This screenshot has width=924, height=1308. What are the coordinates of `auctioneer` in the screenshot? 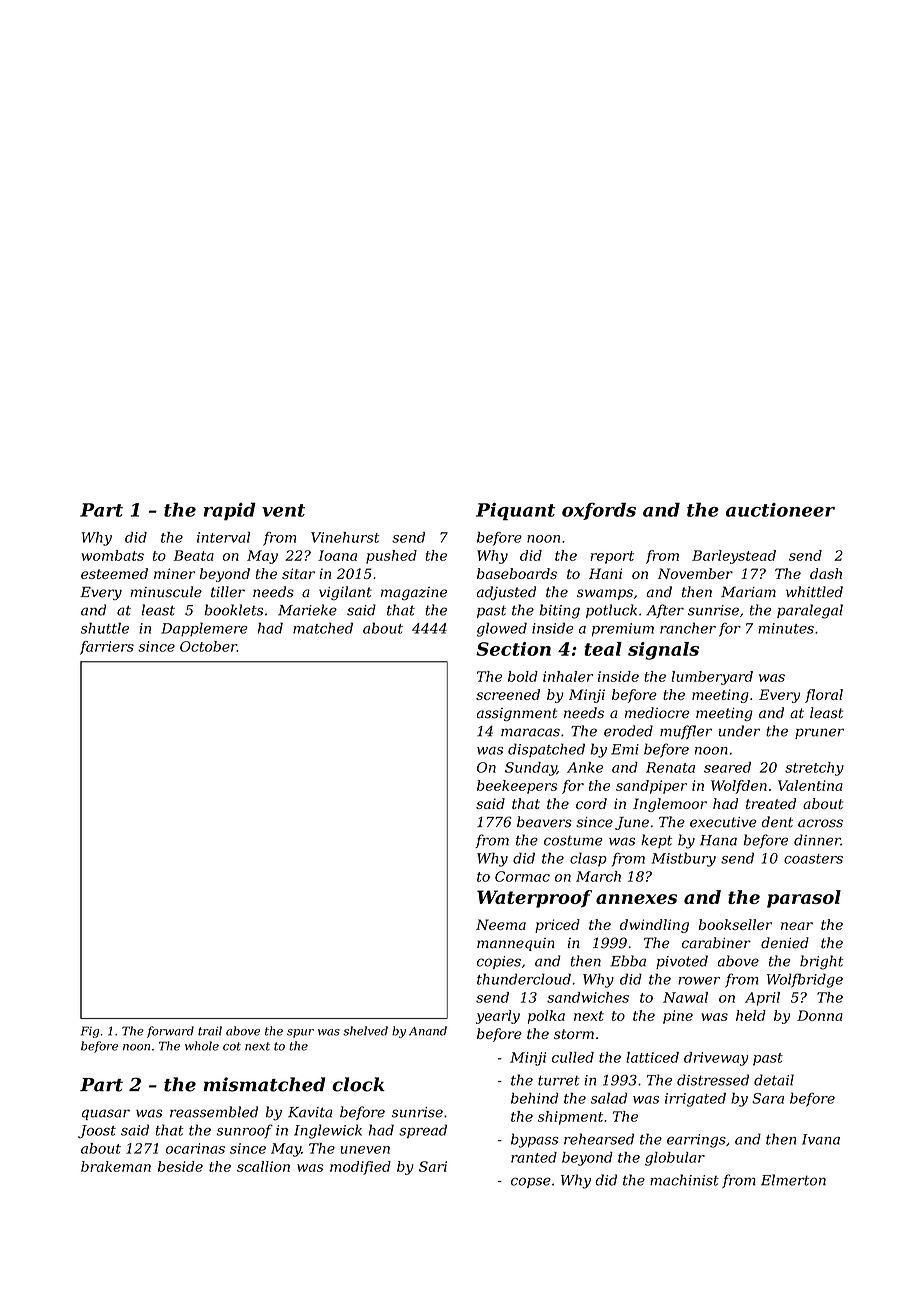 It's located at (780, 510).
